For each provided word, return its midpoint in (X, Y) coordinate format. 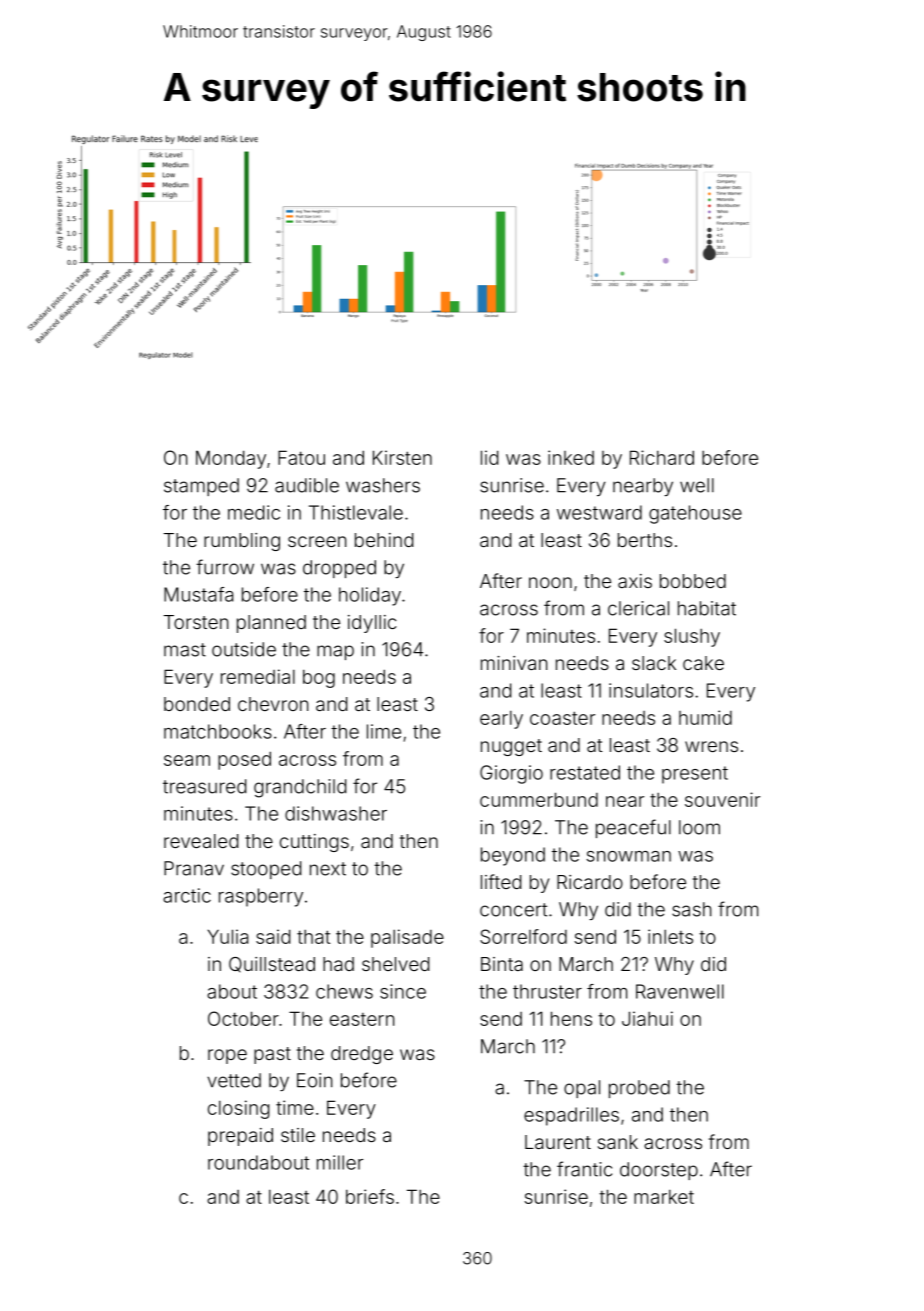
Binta (502, 964)
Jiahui (647, 1018)
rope (227, 1056)
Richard (662, 457)
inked (571, 457)
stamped (201, 487)
